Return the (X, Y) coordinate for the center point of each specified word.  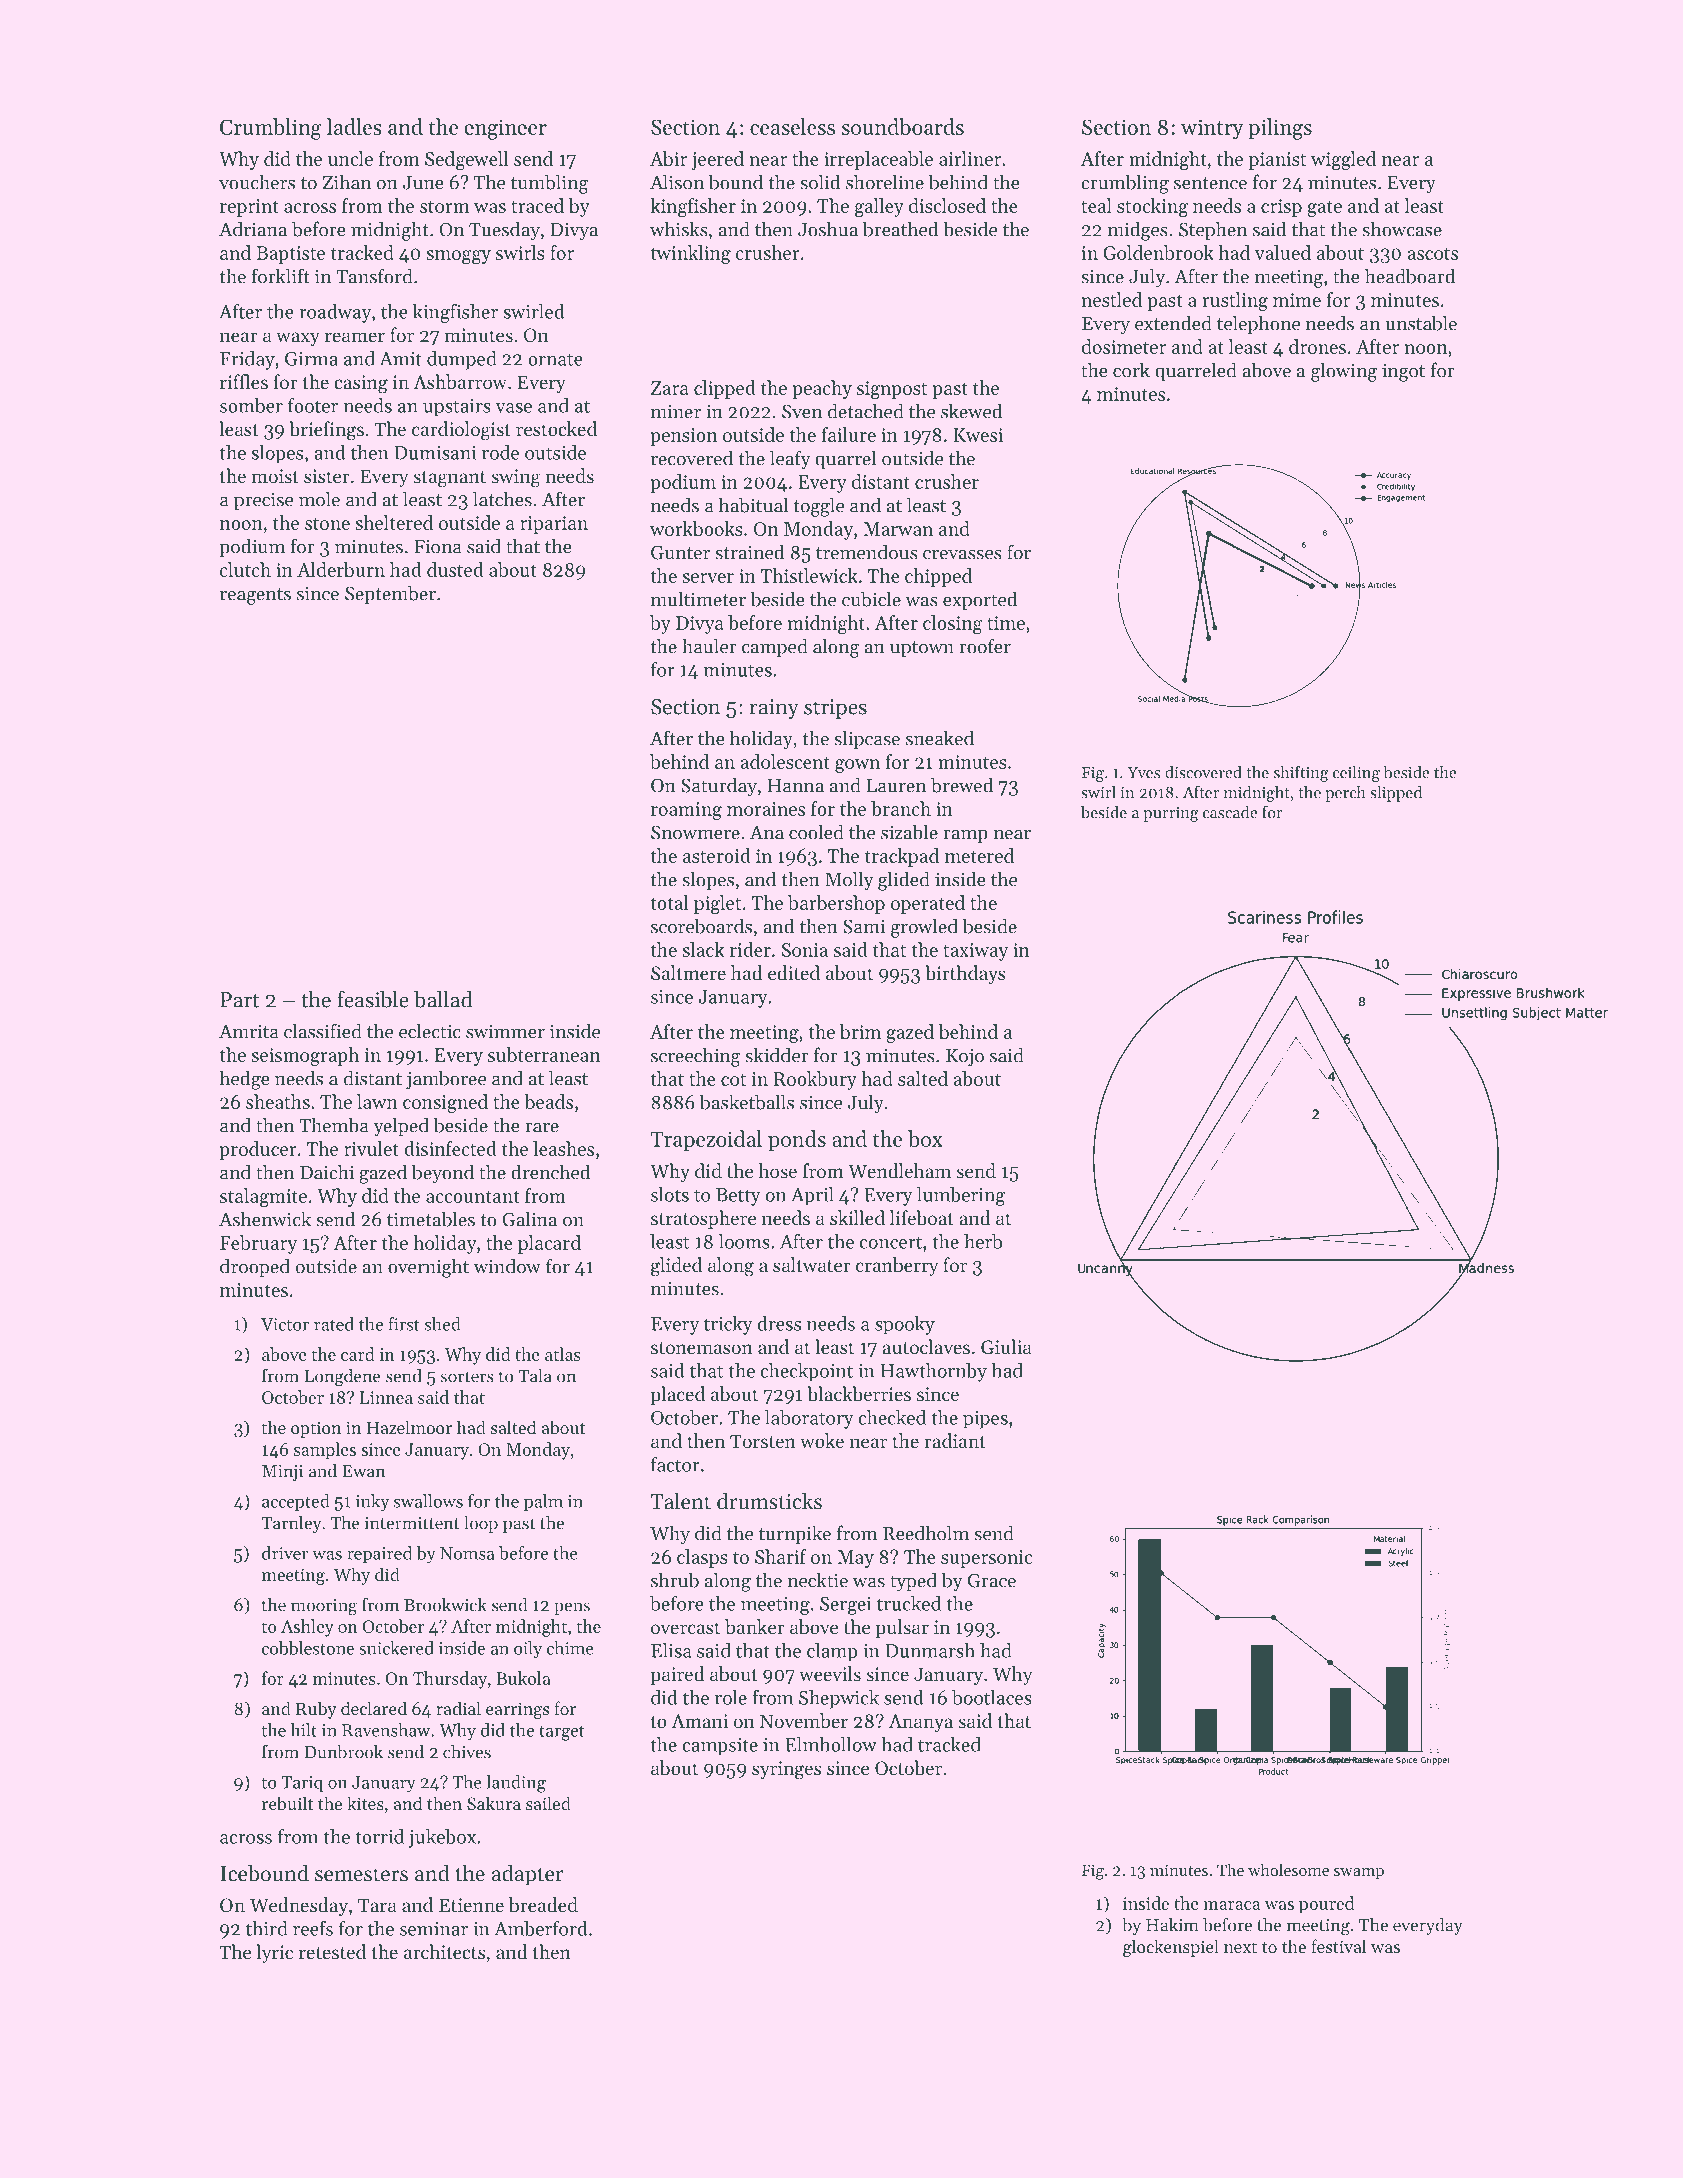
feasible (373, 999)
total (670, 902)
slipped (1396, 794)
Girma (311, 359)
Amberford (540, 1928)
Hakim (1172, 1925)
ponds (797, 1140)
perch (1345, 794)
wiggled (1343, 160)
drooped (255, 1268)
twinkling (691, 254)
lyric (274, 1953)
